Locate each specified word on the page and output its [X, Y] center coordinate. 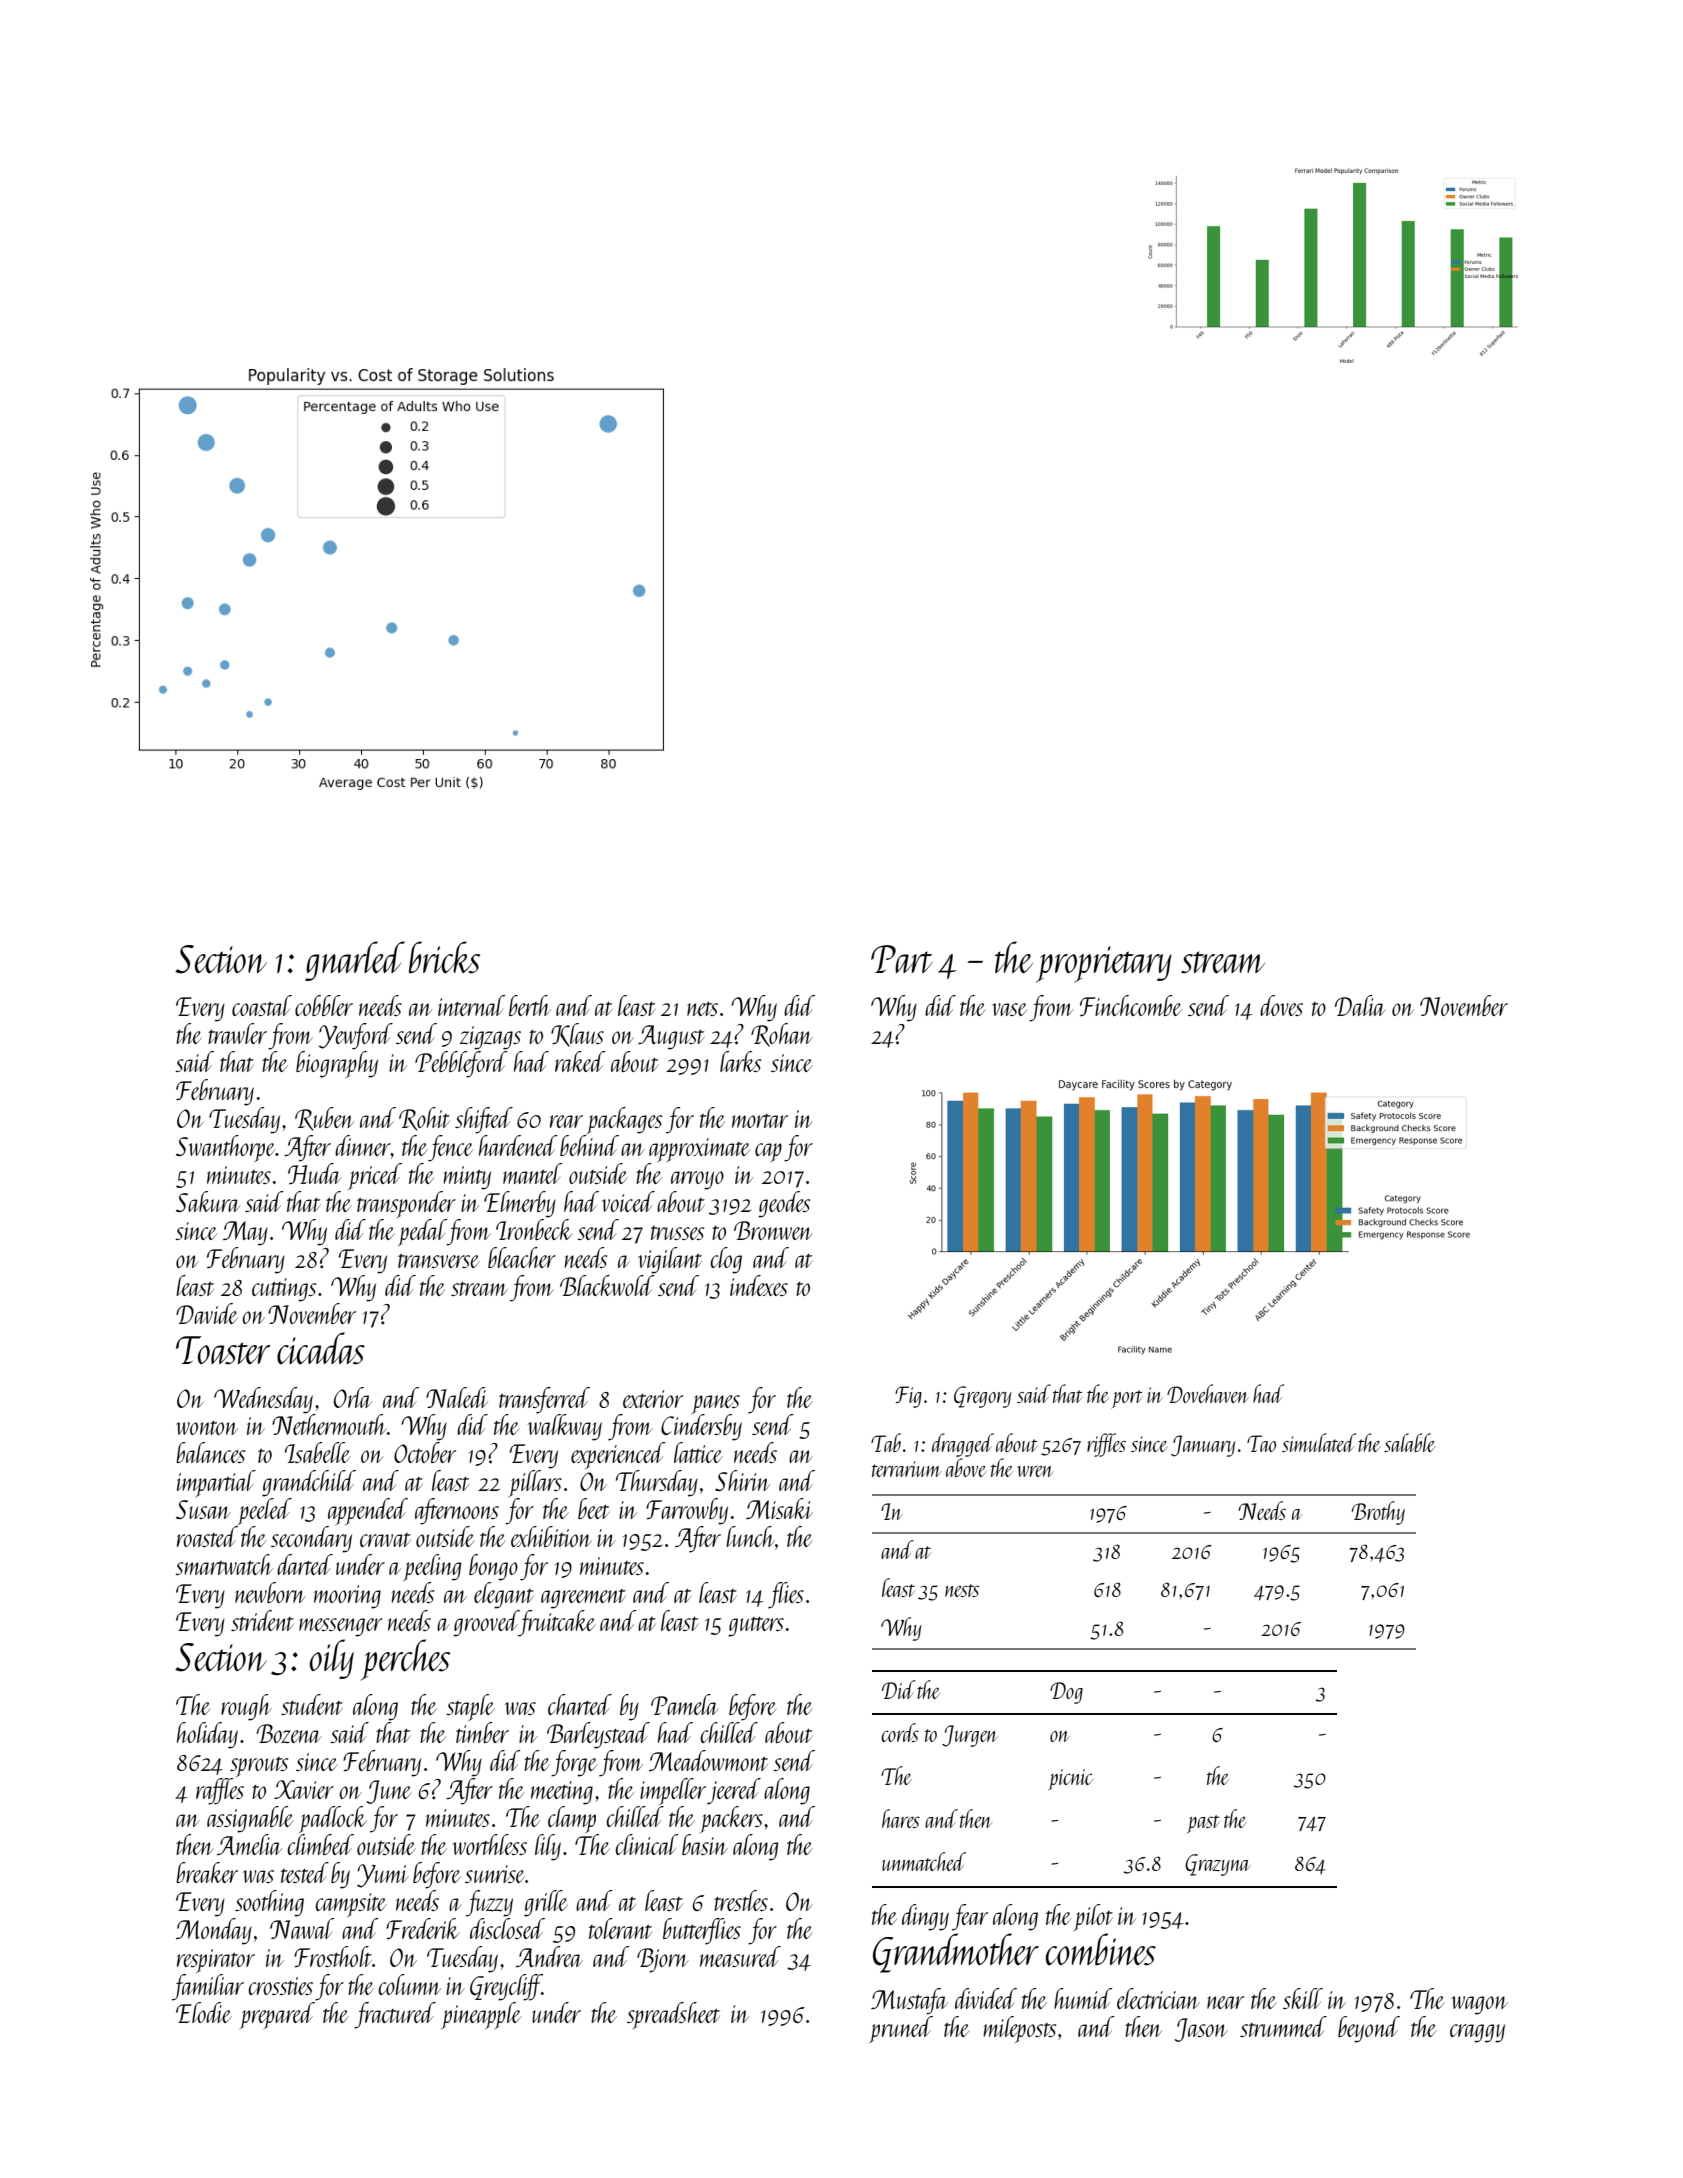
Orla [353, 1397]
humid [1083, 1998]
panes [716, 1404]
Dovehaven [1208, 1393]
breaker [207, 1872]
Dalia [1360, 1005]
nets [702, 1009]
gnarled [355, 961]
